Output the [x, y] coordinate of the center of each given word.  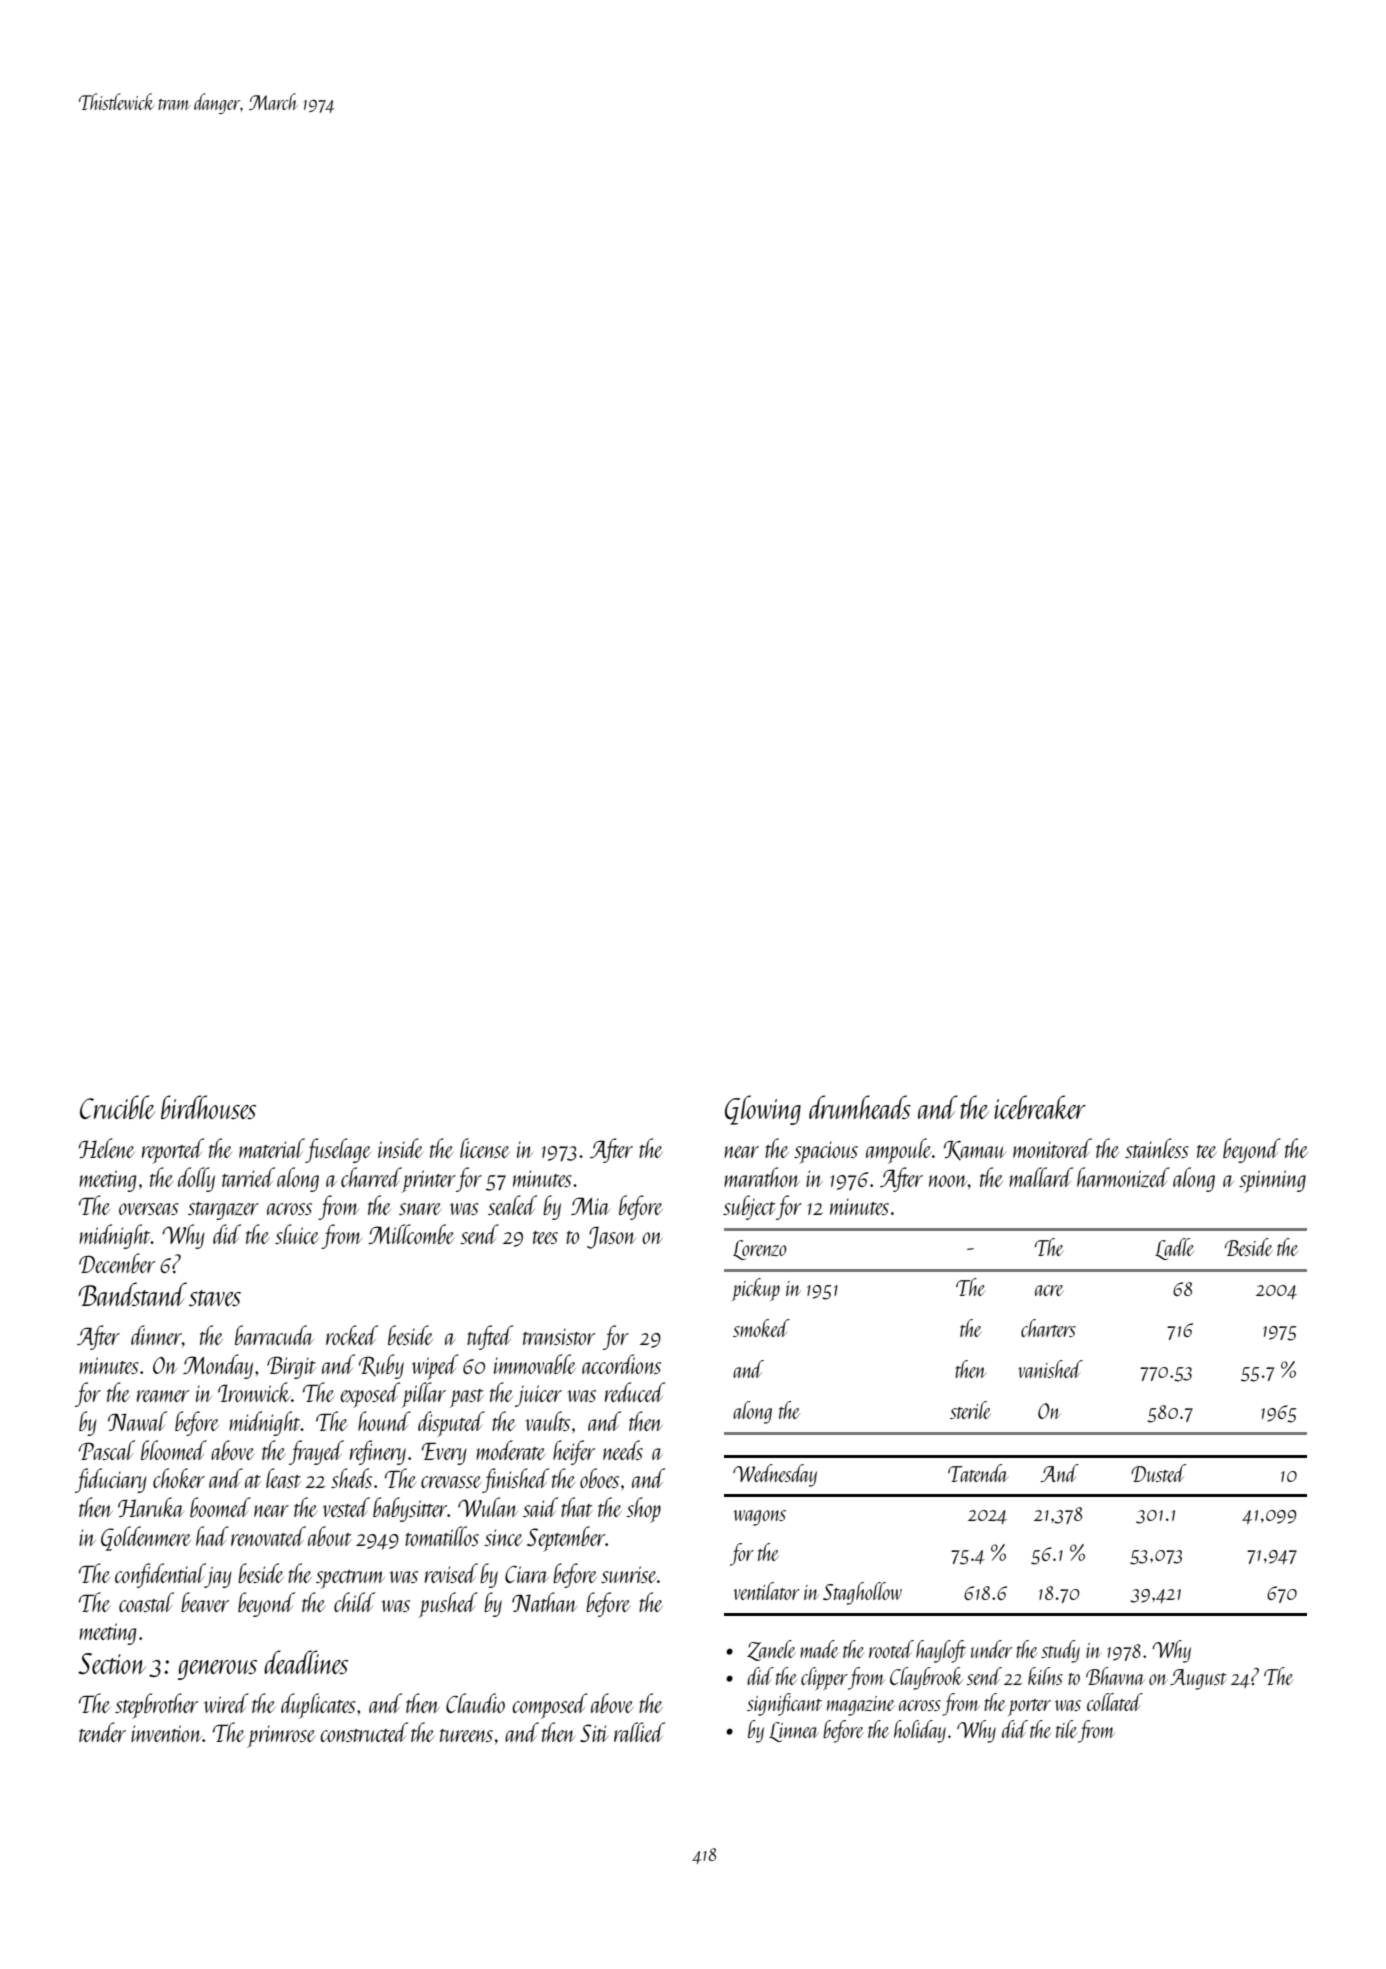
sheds [351, 1478]
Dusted [1158, 1473]
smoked [761, 1328]
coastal [146, 1602]
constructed [364, 1732]
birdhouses [208, 1107]
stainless [1157, 1148]
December [117, 1263]
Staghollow [862, 1593]
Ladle [1175, 1249]
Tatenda [978, 1473]
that [577, 1507]
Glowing [763, 1110]
